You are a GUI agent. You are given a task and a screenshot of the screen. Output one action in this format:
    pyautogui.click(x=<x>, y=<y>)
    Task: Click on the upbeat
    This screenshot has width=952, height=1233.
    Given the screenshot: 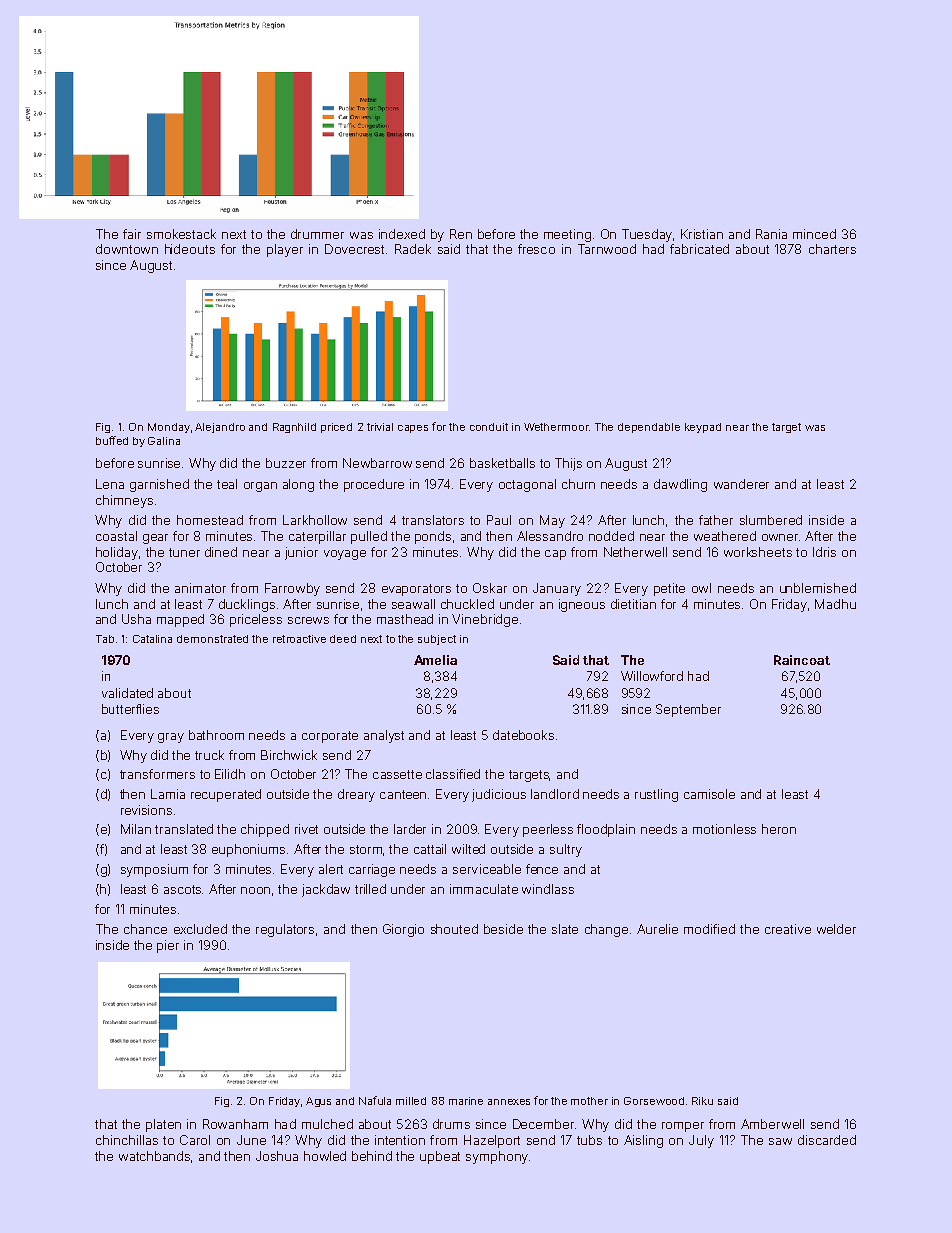 What is the action you would take?
    pyautogui.click(x=440, y=1157)
